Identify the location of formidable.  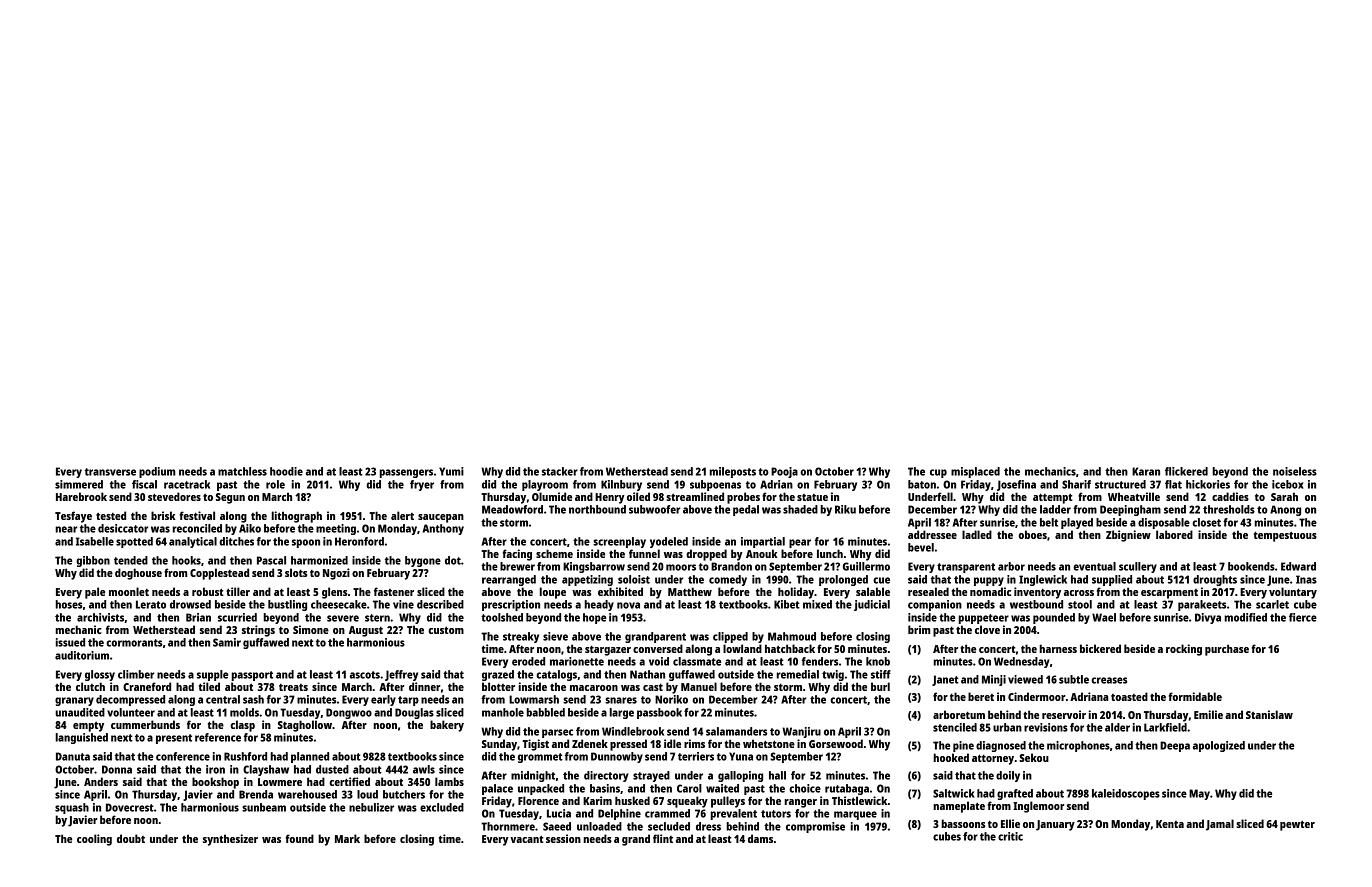
(1195, 696).
